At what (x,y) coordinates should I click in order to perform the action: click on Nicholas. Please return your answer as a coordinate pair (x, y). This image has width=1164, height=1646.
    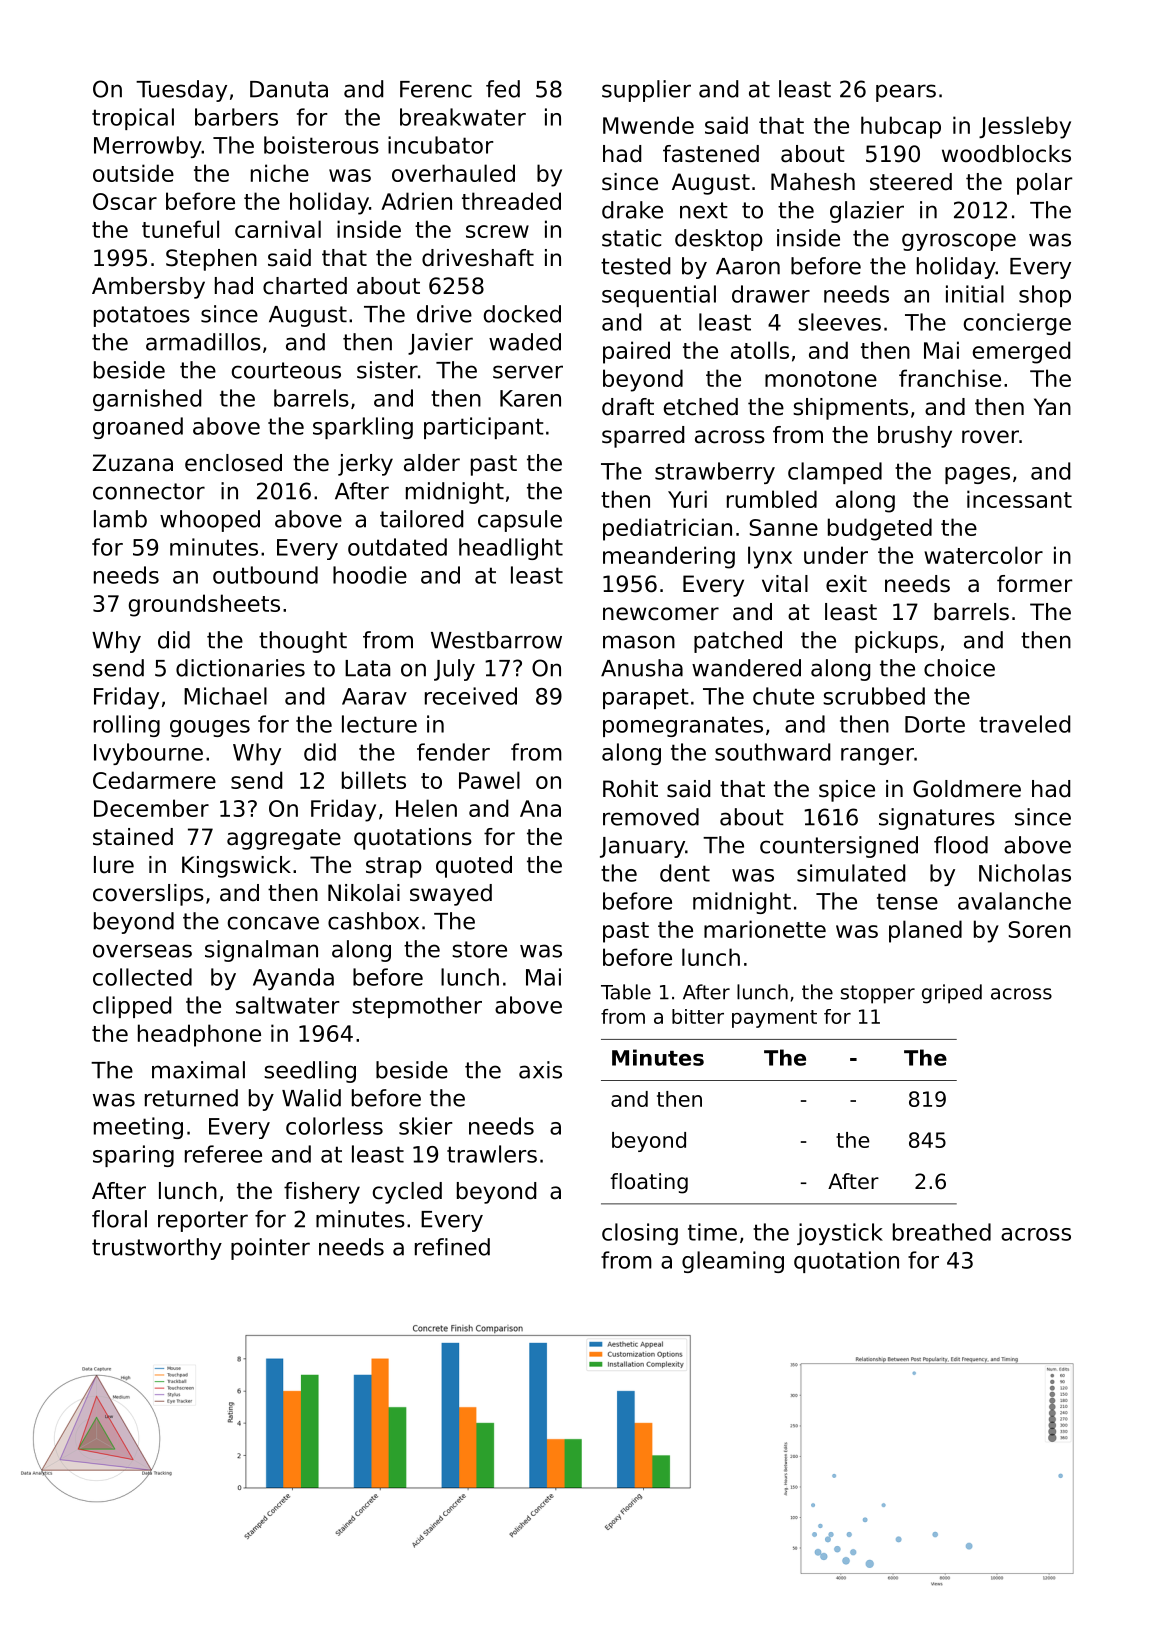
    Looking at the image, I should click on (1025, 873).
